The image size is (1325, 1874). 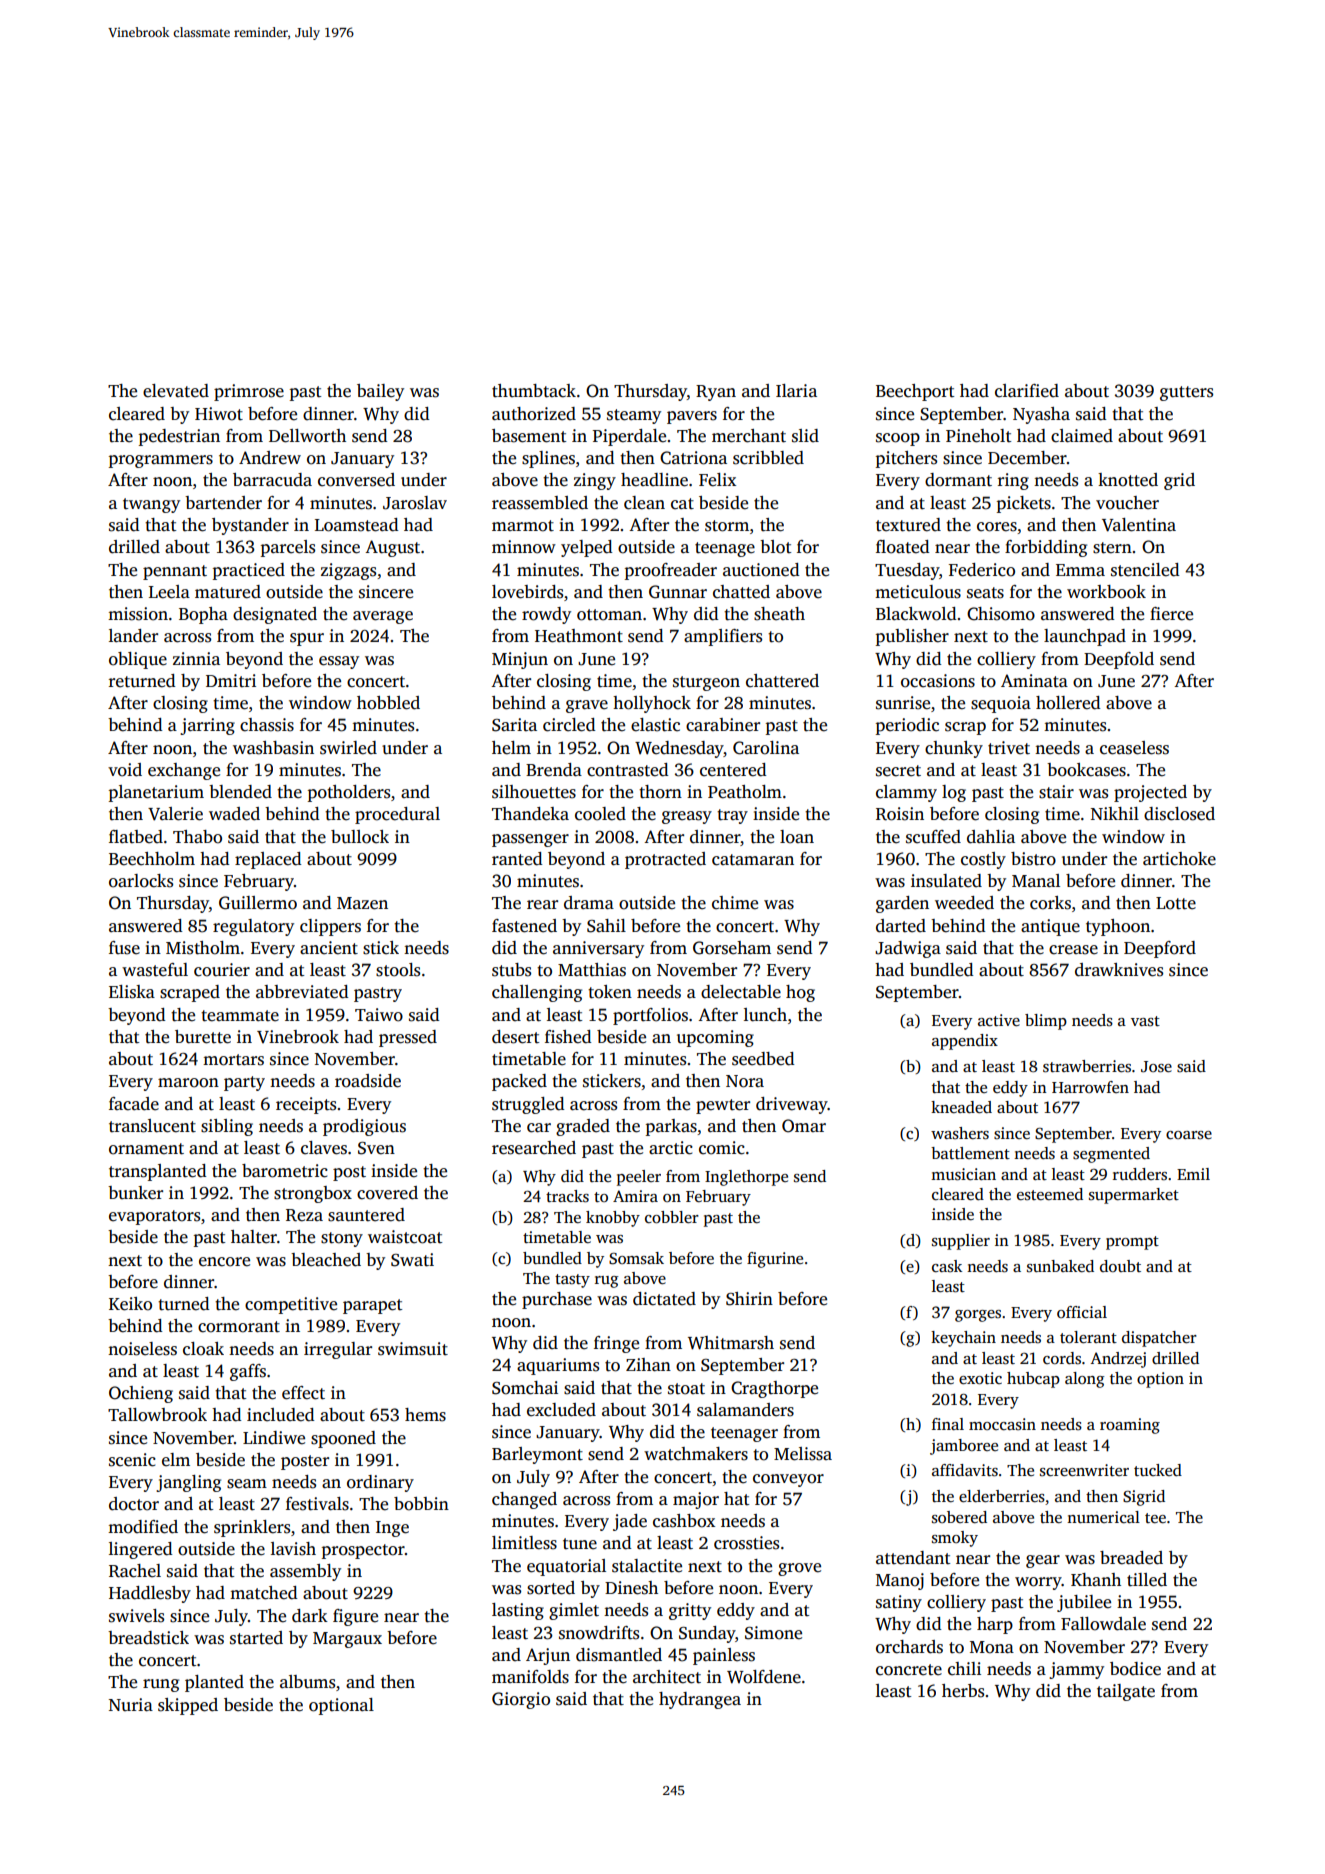 What do you see at coordinates (188, 1706) in the screenshot?
I see `skipped` at bounding box center [188, 1706].
